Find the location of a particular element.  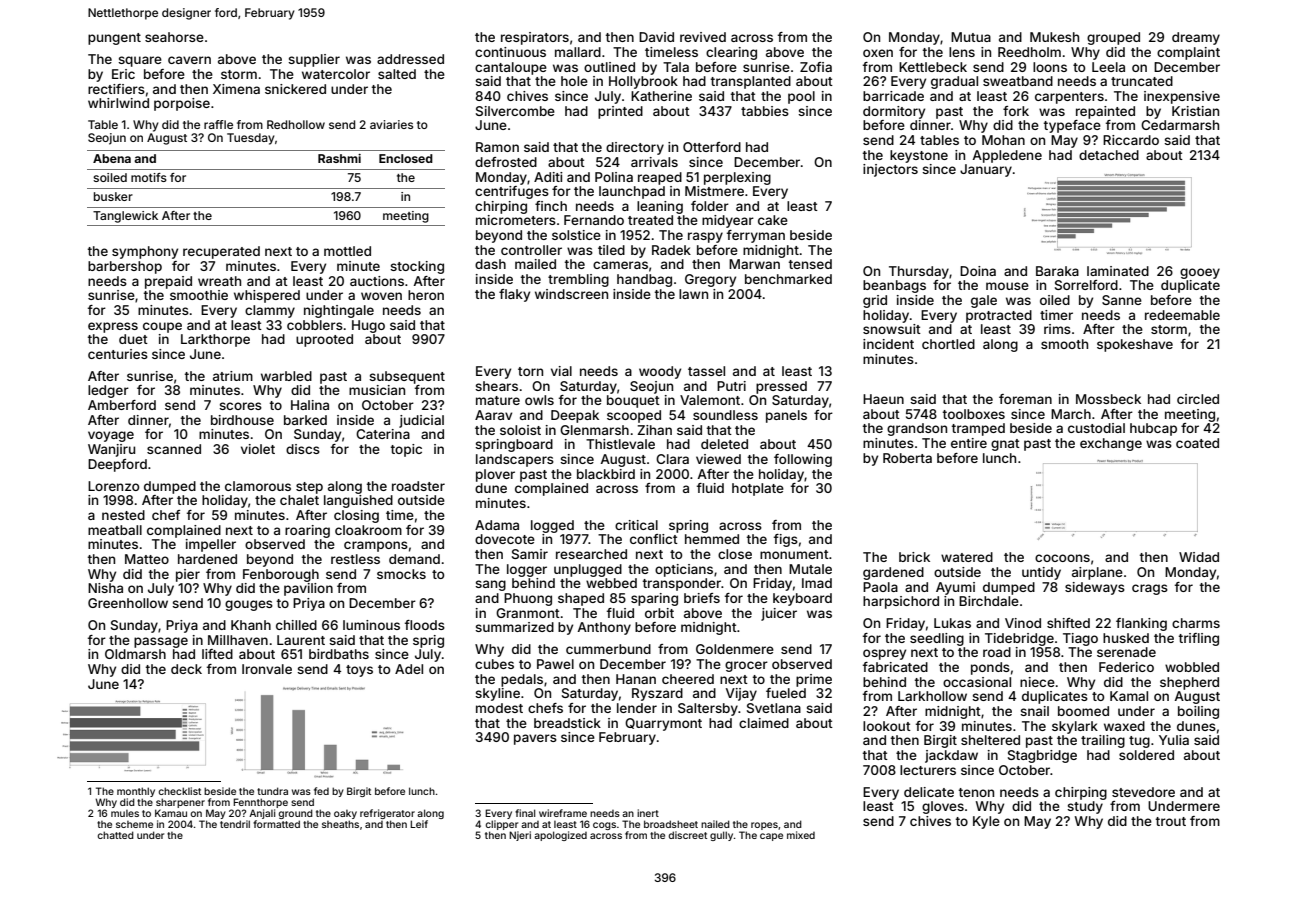

injectors is located at coordinates (890, 170).
